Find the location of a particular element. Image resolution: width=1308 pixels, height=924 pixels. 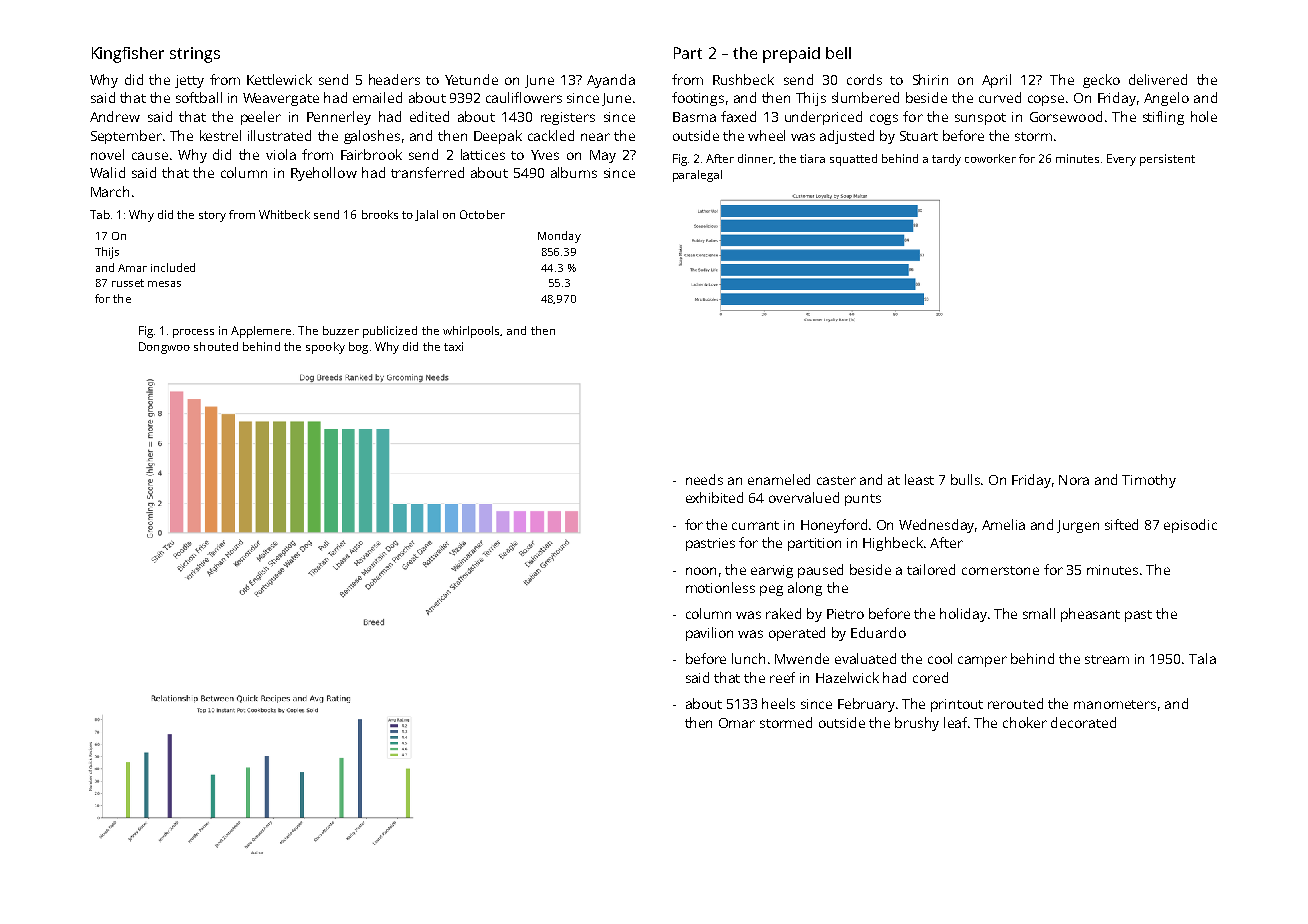

Every is located at coordinates (1121, 160).
